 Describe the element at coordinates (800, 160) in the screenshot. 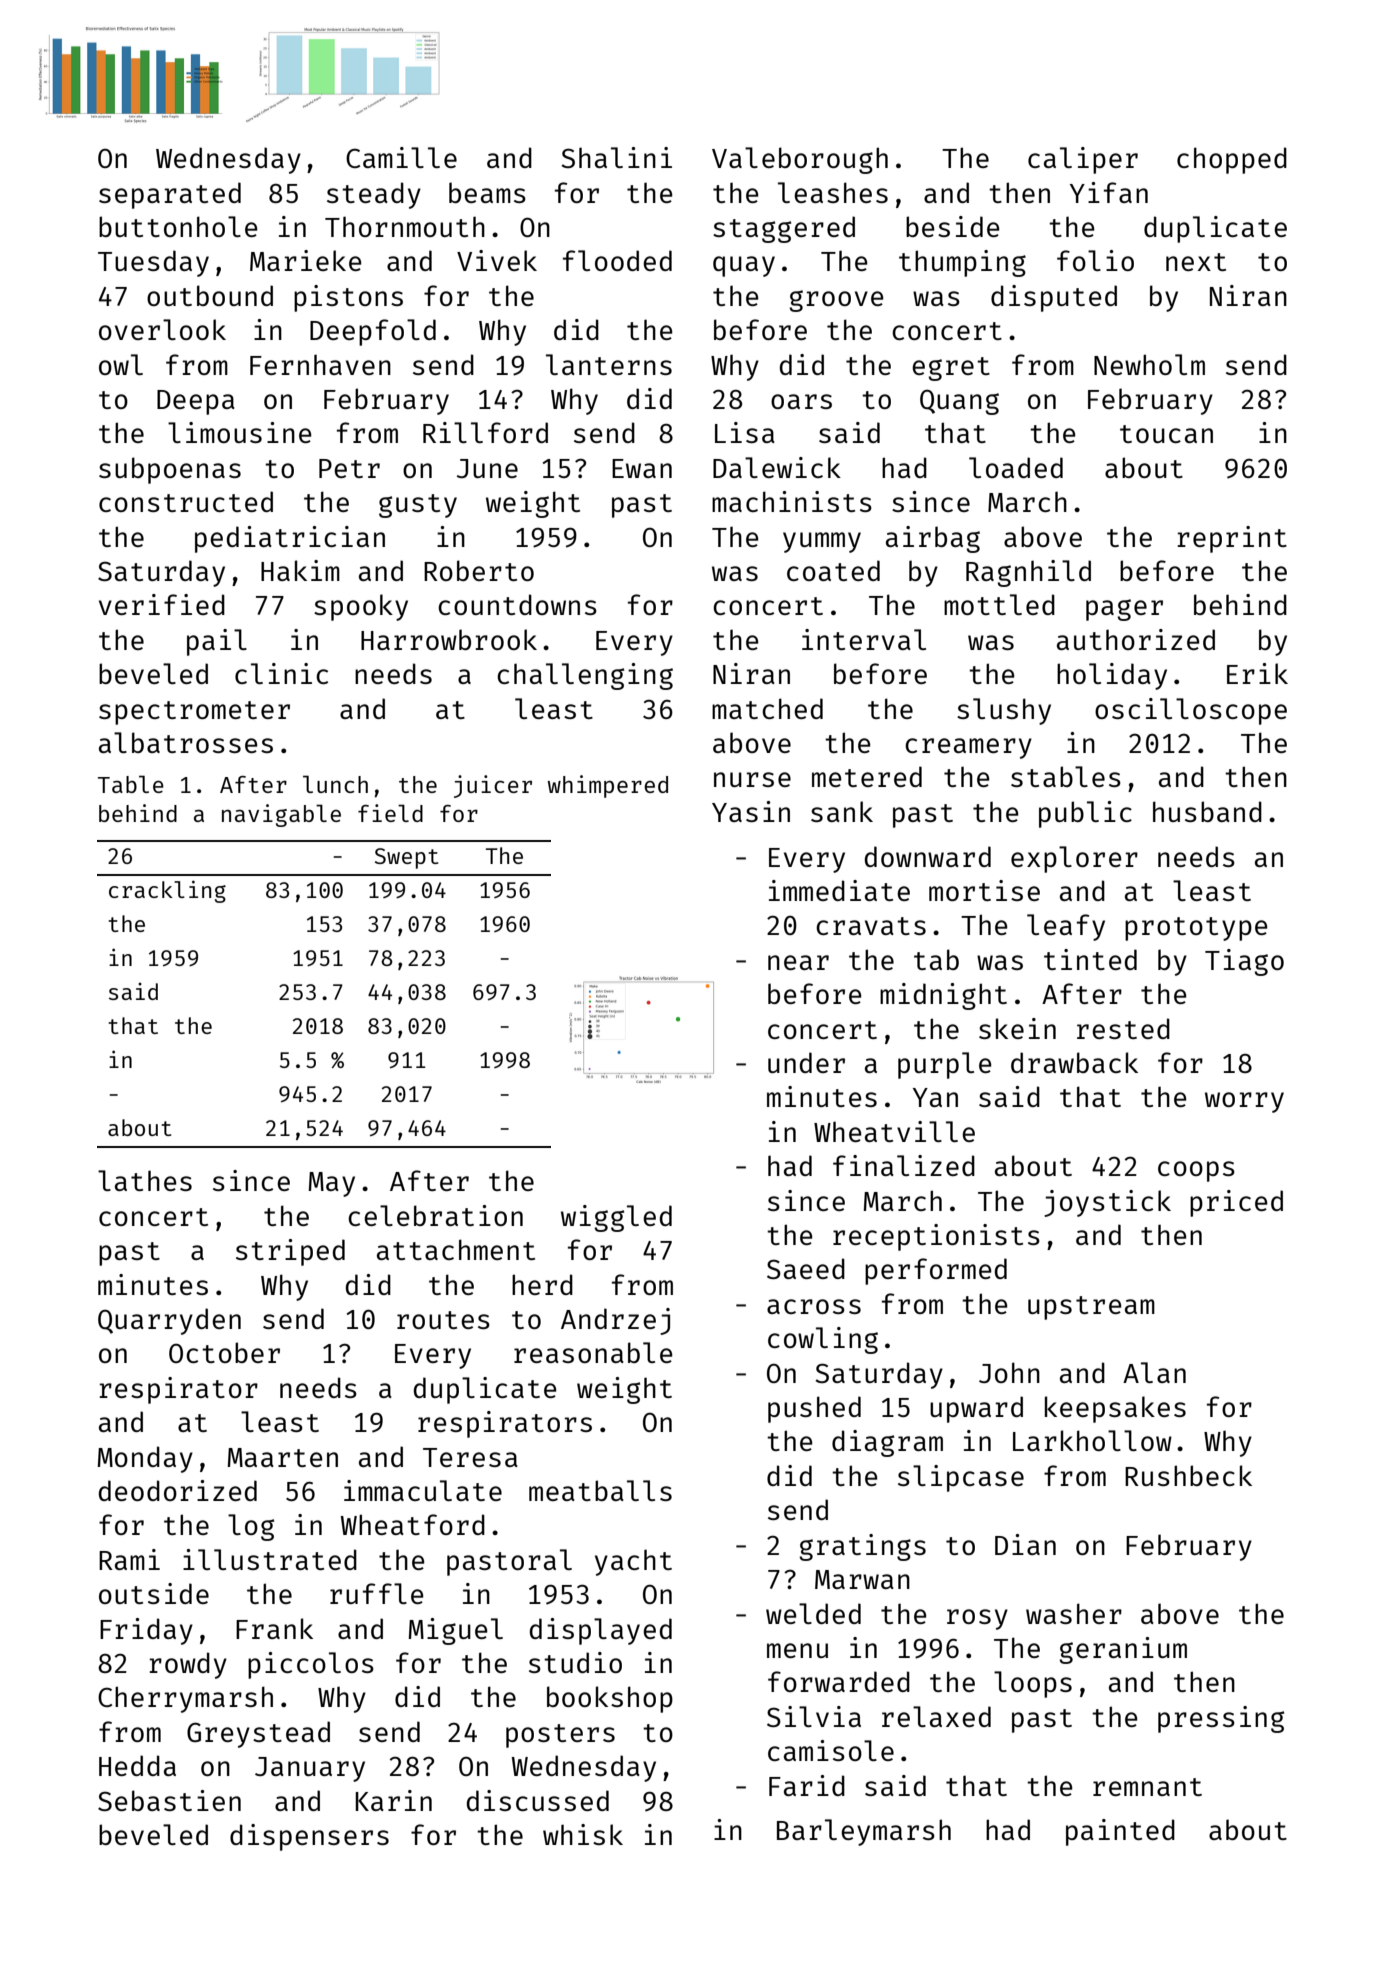

I see `Valeborough` at that location.
